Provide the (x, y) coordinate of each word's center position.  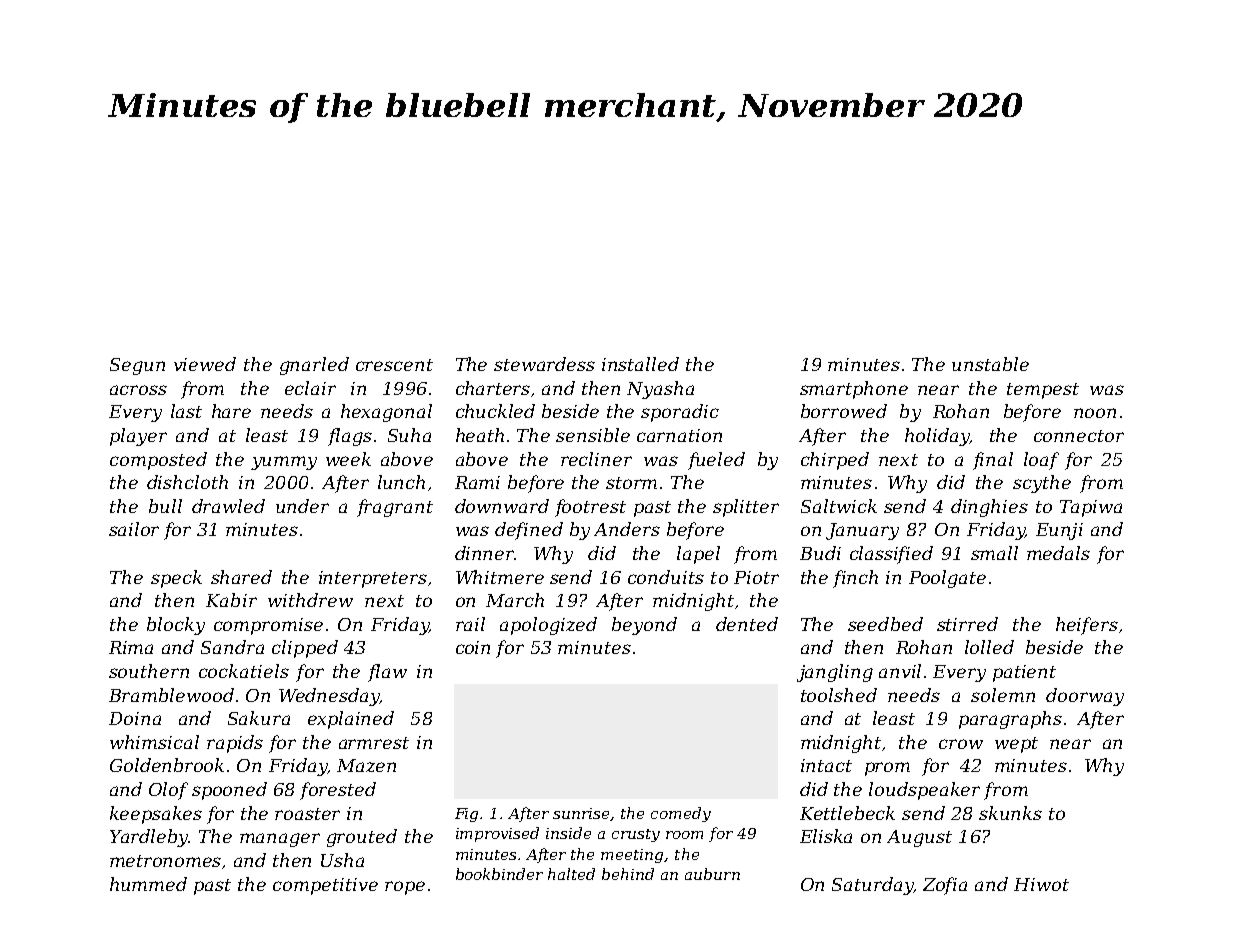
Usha (342, 860)
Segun (137, 366)
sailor (134, 529)
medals (1058, 553)
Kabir (231, 600)
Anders (627, 529)
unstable (990, 364)
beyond (644, 626)
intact (826, 765)
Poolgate (947, 579)
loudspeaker (924, 791)
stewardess (544, 364)
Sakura (259, 718)
